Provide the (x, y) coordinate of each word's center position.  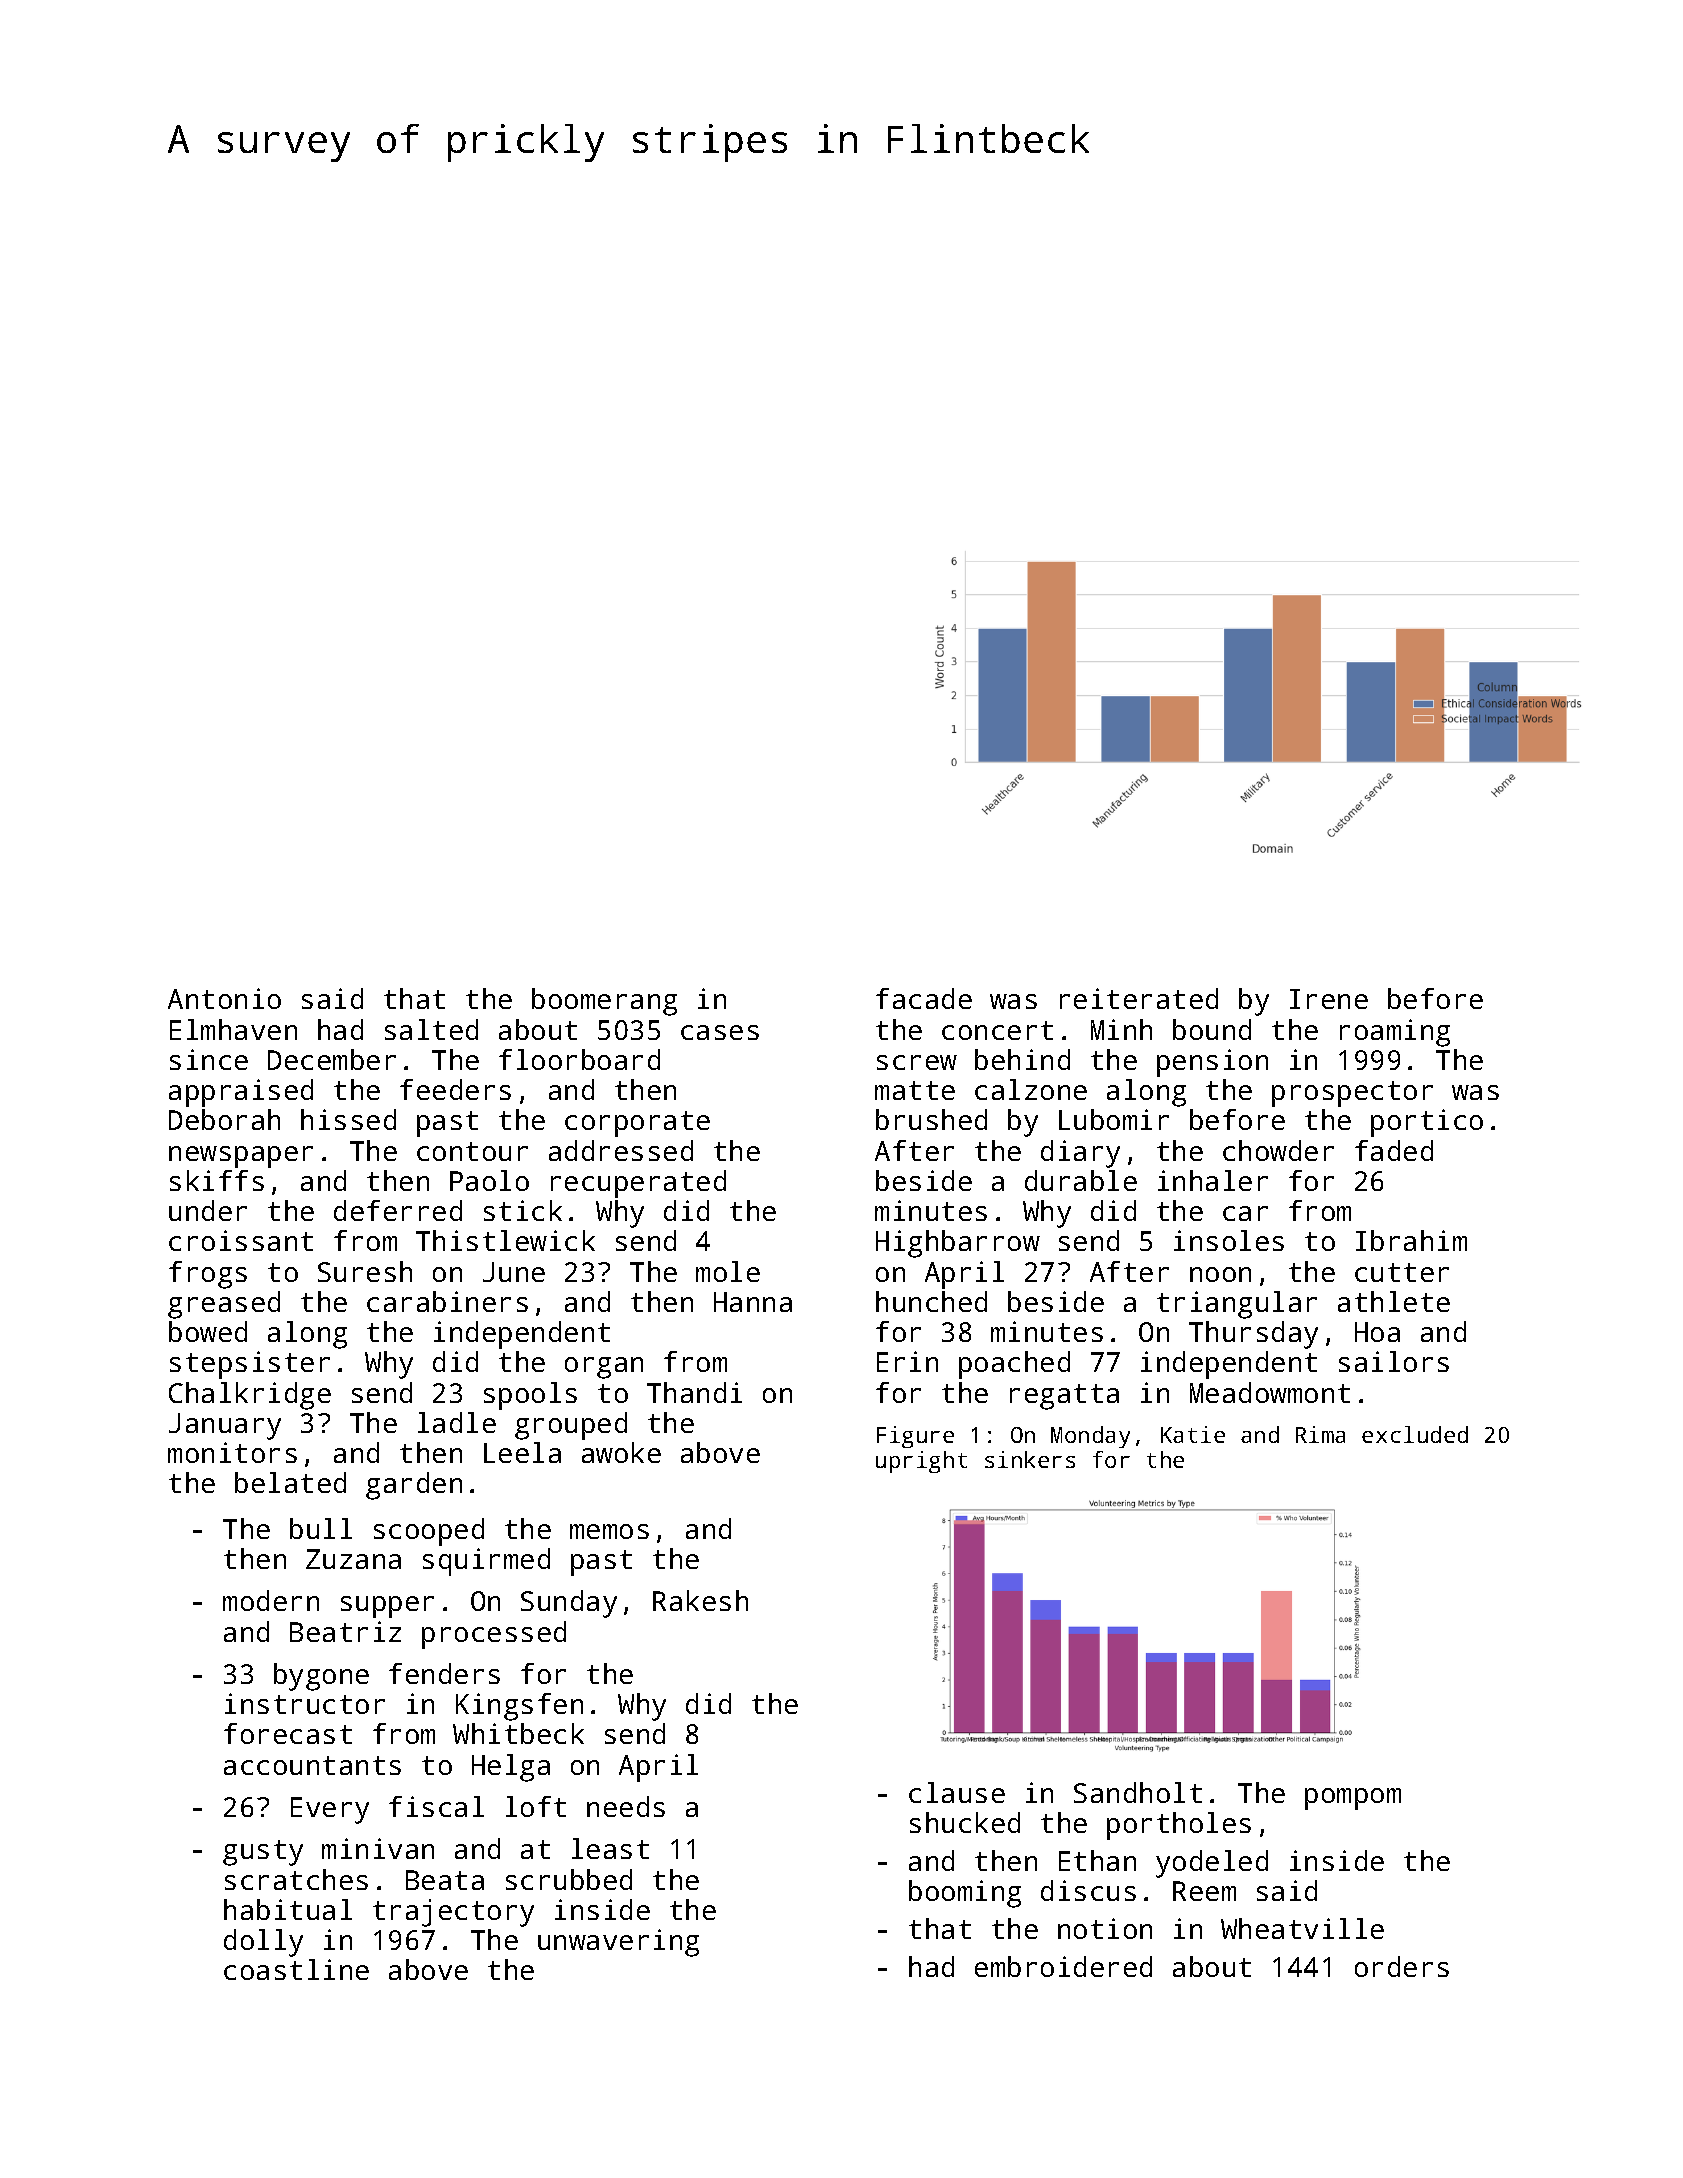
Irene (1329, 999)
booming (965, 1894)
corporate (637, 1124)
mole (728, 1271)
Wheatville (1302, 1928)
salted (431, 1029)
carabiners (447, 1301)
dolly (263, 1943)
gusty (263, 1853)
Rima (1320, 1434)
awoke (621, 1452)
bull (321, 1528)
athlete (1394, 1301)
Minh (1121, 1029)
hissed (348, 1119)
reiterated (1139, 998)
